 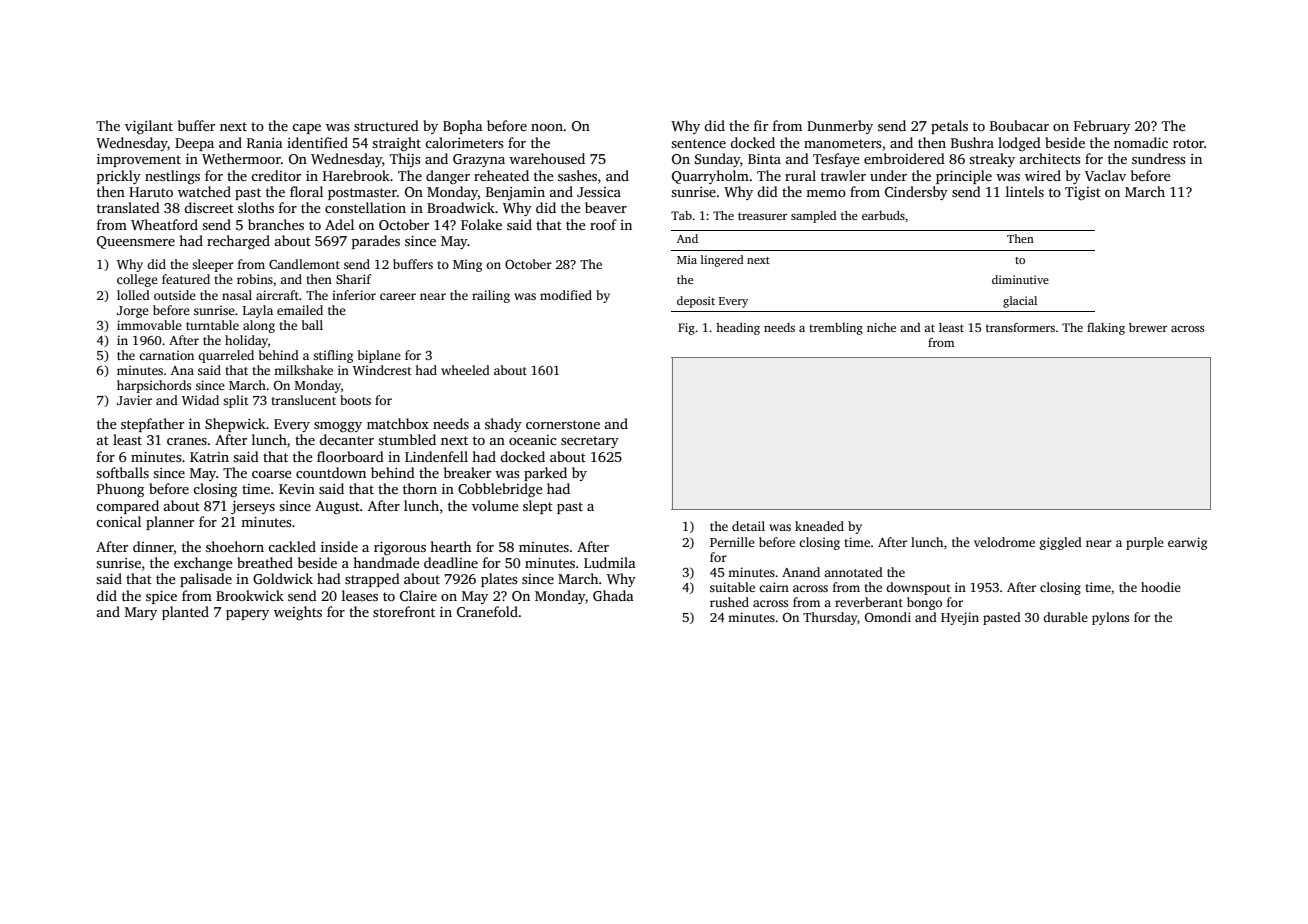 I want to click on strapped, so click(x=372, y=580).
